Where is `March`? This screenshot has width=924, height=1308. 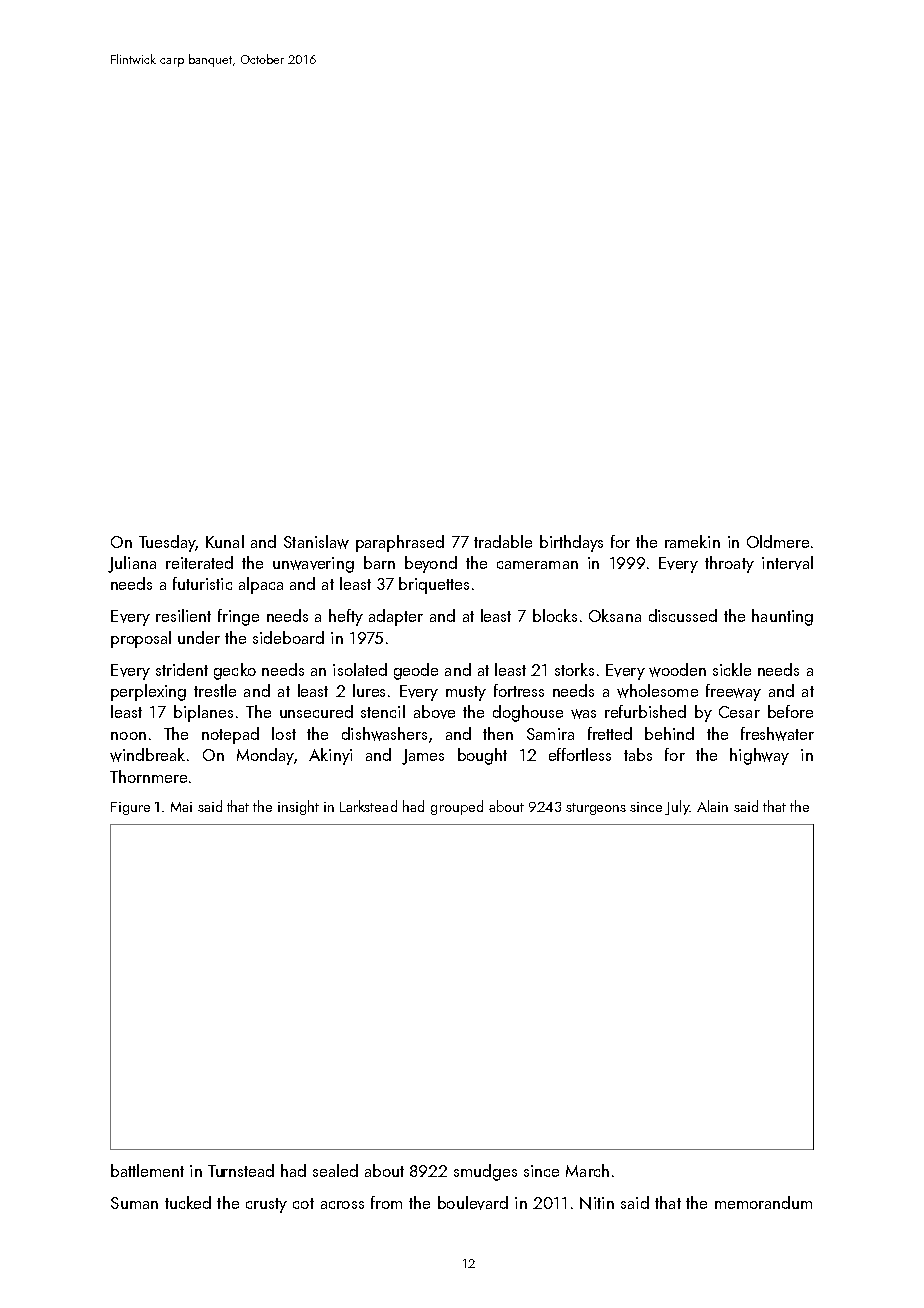 March is located at coordinates (587, 1170).
